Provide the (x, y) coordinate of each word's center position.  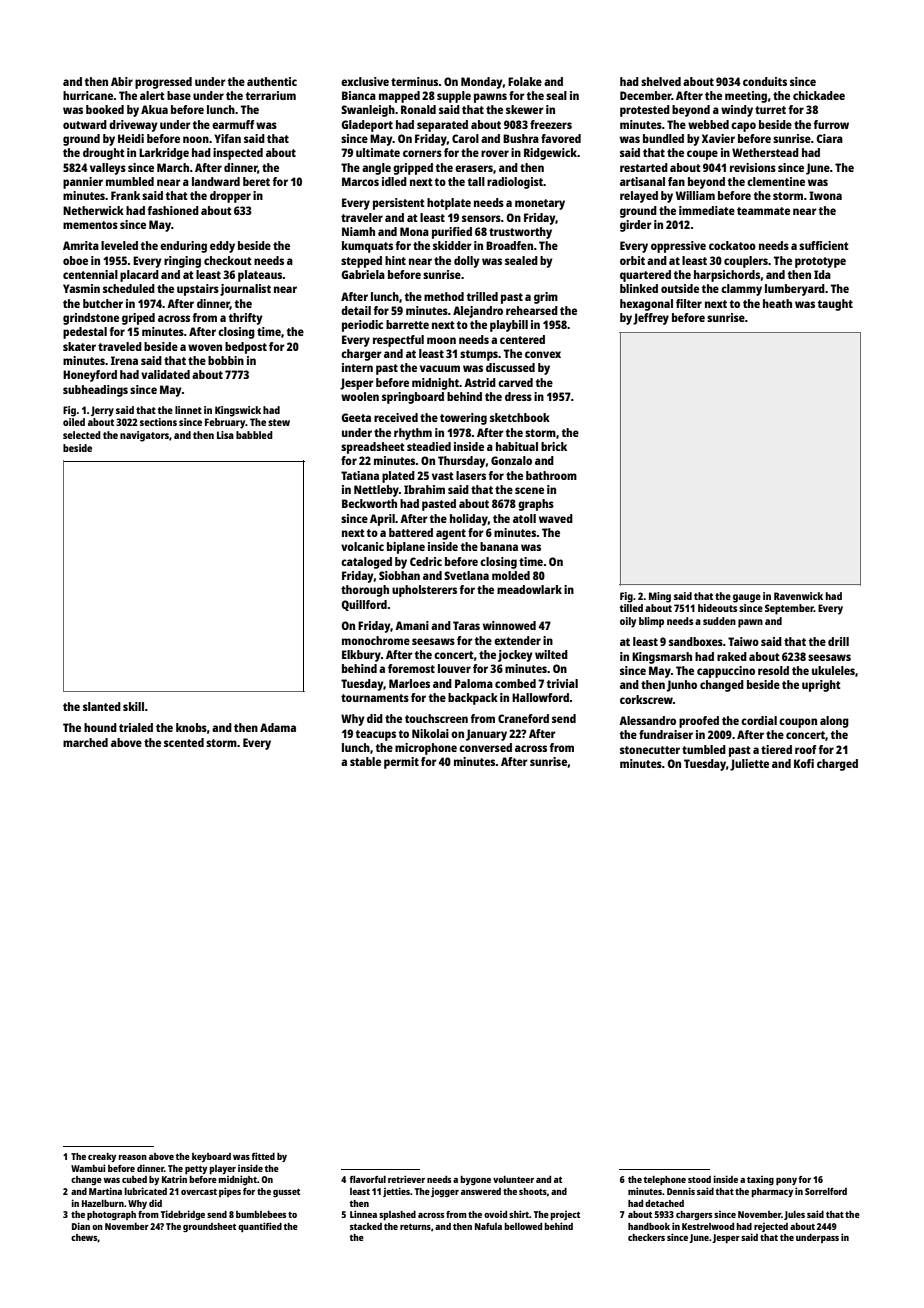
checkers (646, 1237)
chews (84, 1238)
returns (415, 1227)
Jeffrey (651, 319)
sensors (481, 218)
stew (279, 422)
